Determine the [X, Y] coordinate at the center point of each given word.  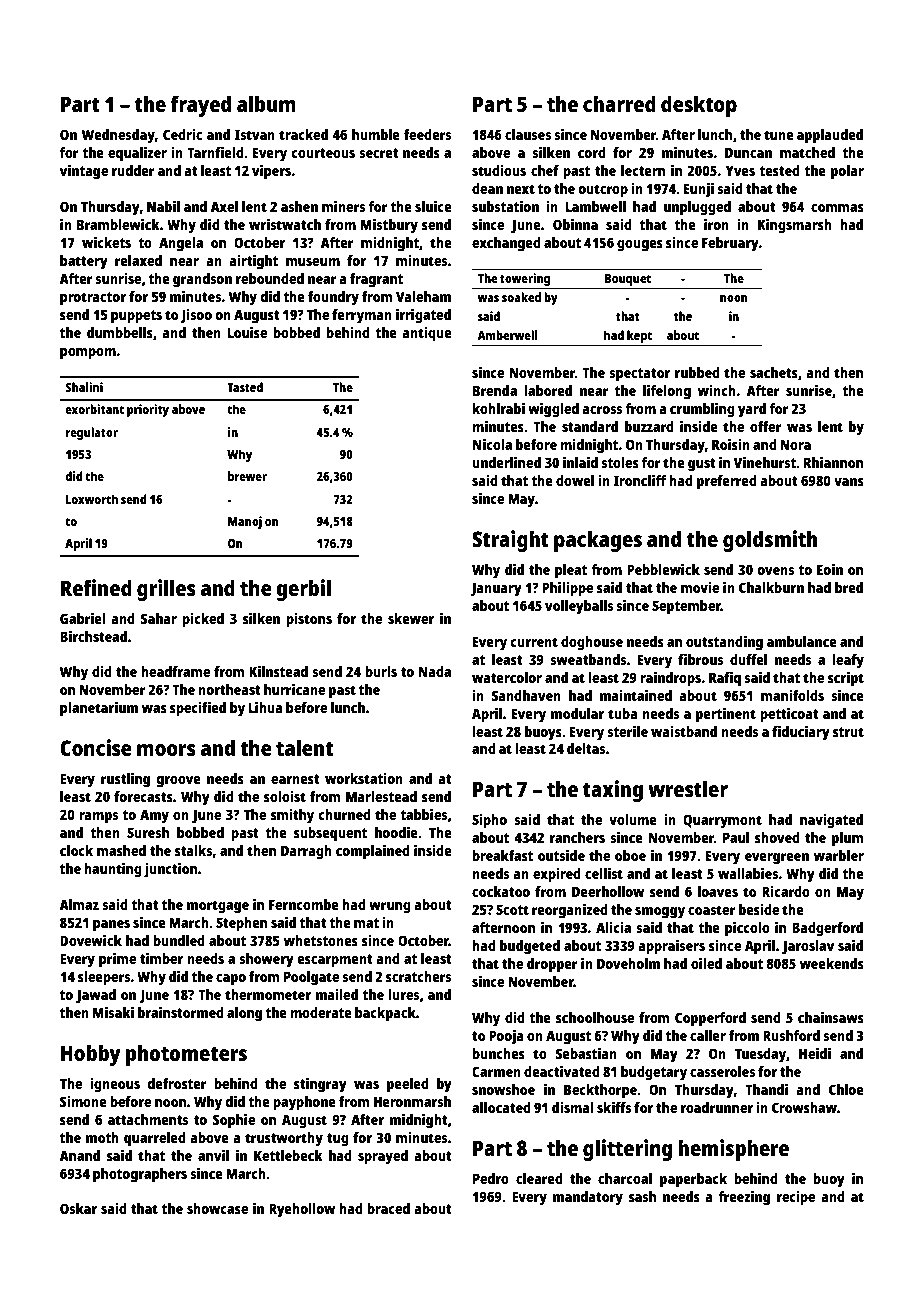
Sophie [234, 1121]
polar [847, 172]
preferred [727, 482]
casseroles [722, 1071]
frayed [201, 106]
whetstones [321, 940]
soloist [285, 796]
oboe [630, 855]
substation [505, 206]
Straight [510, 541]
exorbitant [94, 409]
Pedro [491, 1178]
